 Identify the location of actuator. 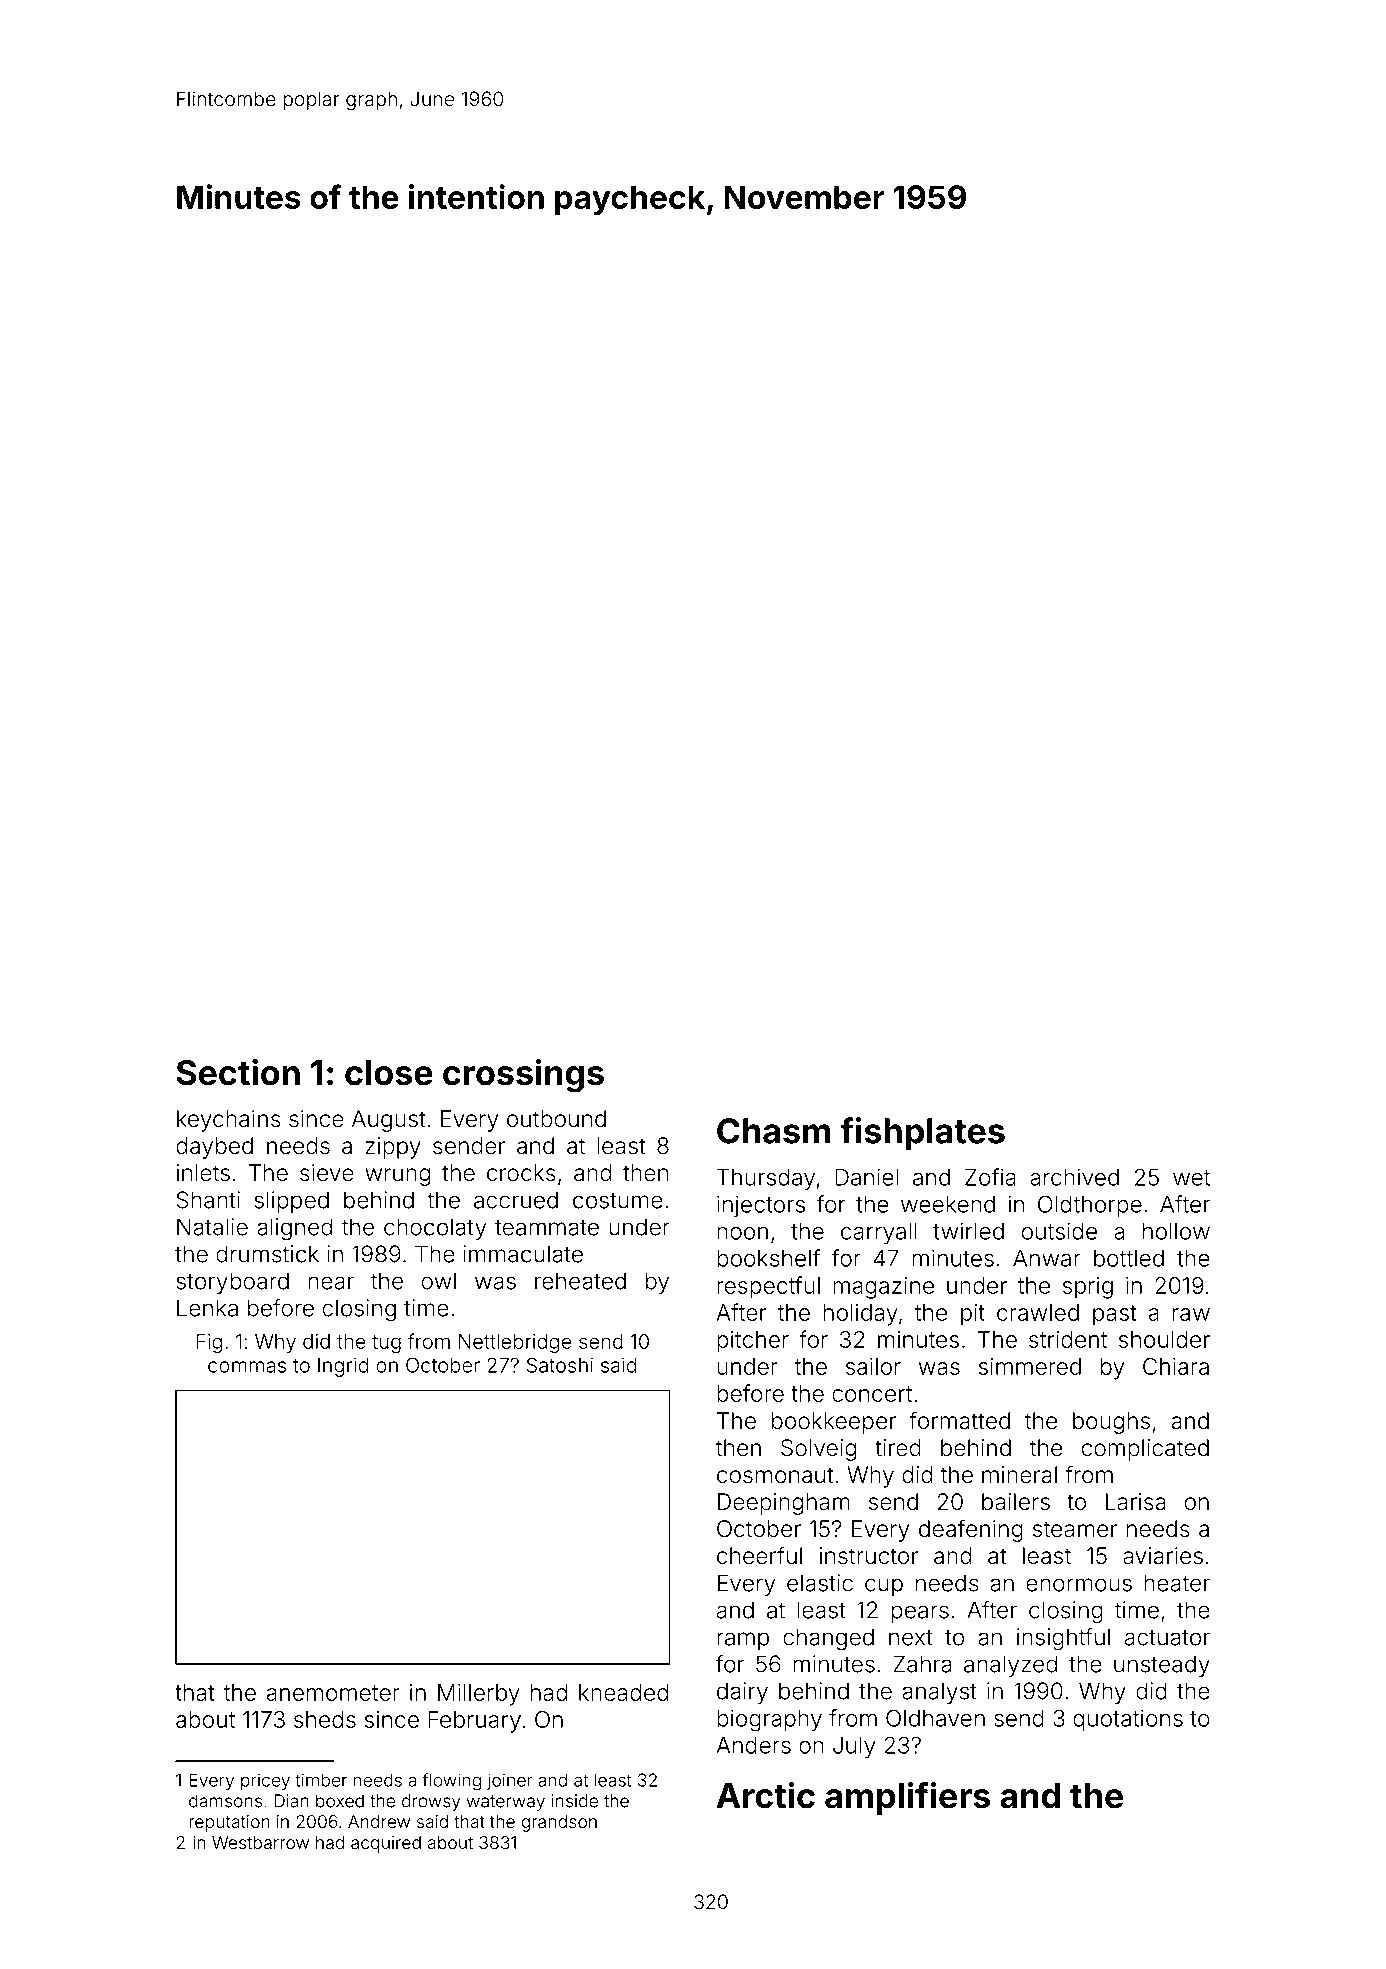
(1167, 1638).
